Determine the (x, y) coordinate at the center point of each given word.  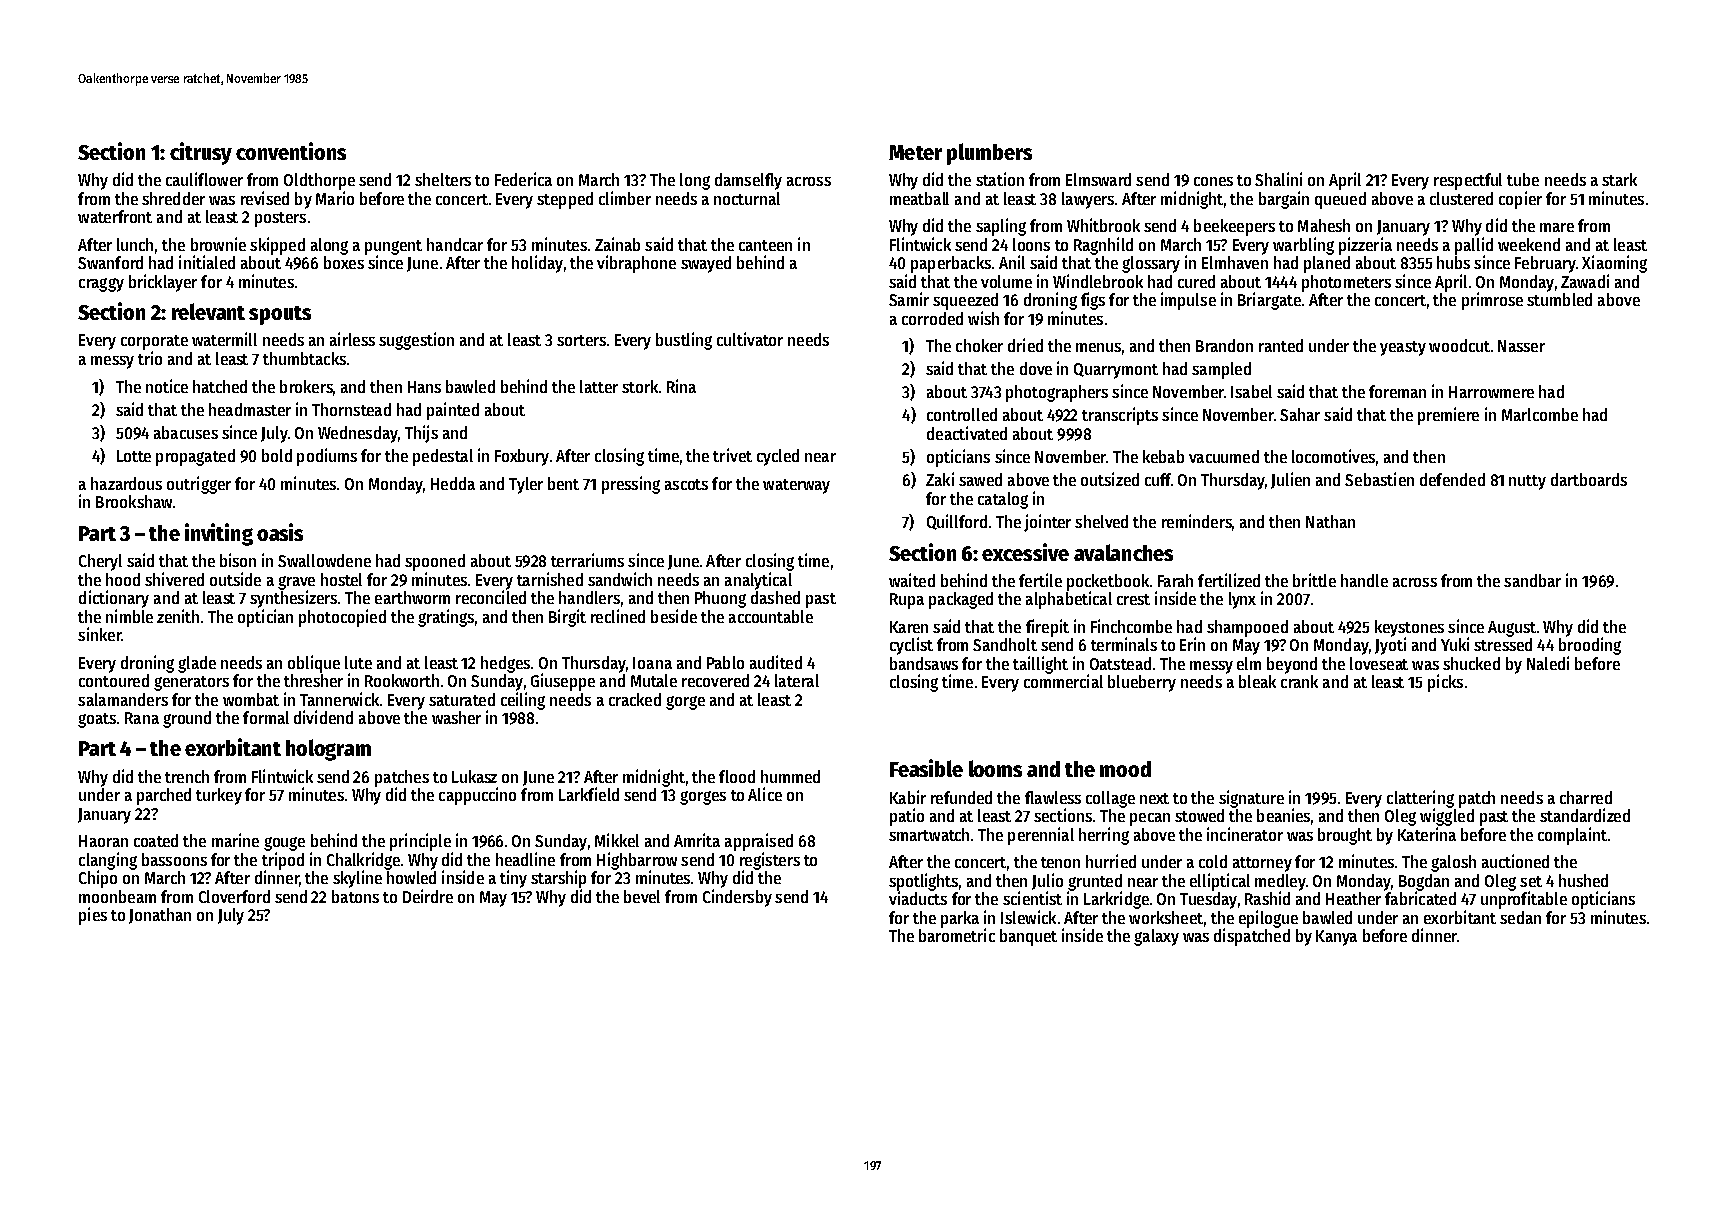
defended (1452, 479)
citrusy (201, 153)
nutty (1527, 482)
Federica (523, 179)
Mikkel (617, 840)
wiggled (1447, 817)
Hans (424, 387)
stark (1619, 179)
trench (187, 776)
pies (93, 916)
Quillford (957, 522)
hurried (1111, 861)
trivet (732, 455)
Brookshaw (134, 501)
